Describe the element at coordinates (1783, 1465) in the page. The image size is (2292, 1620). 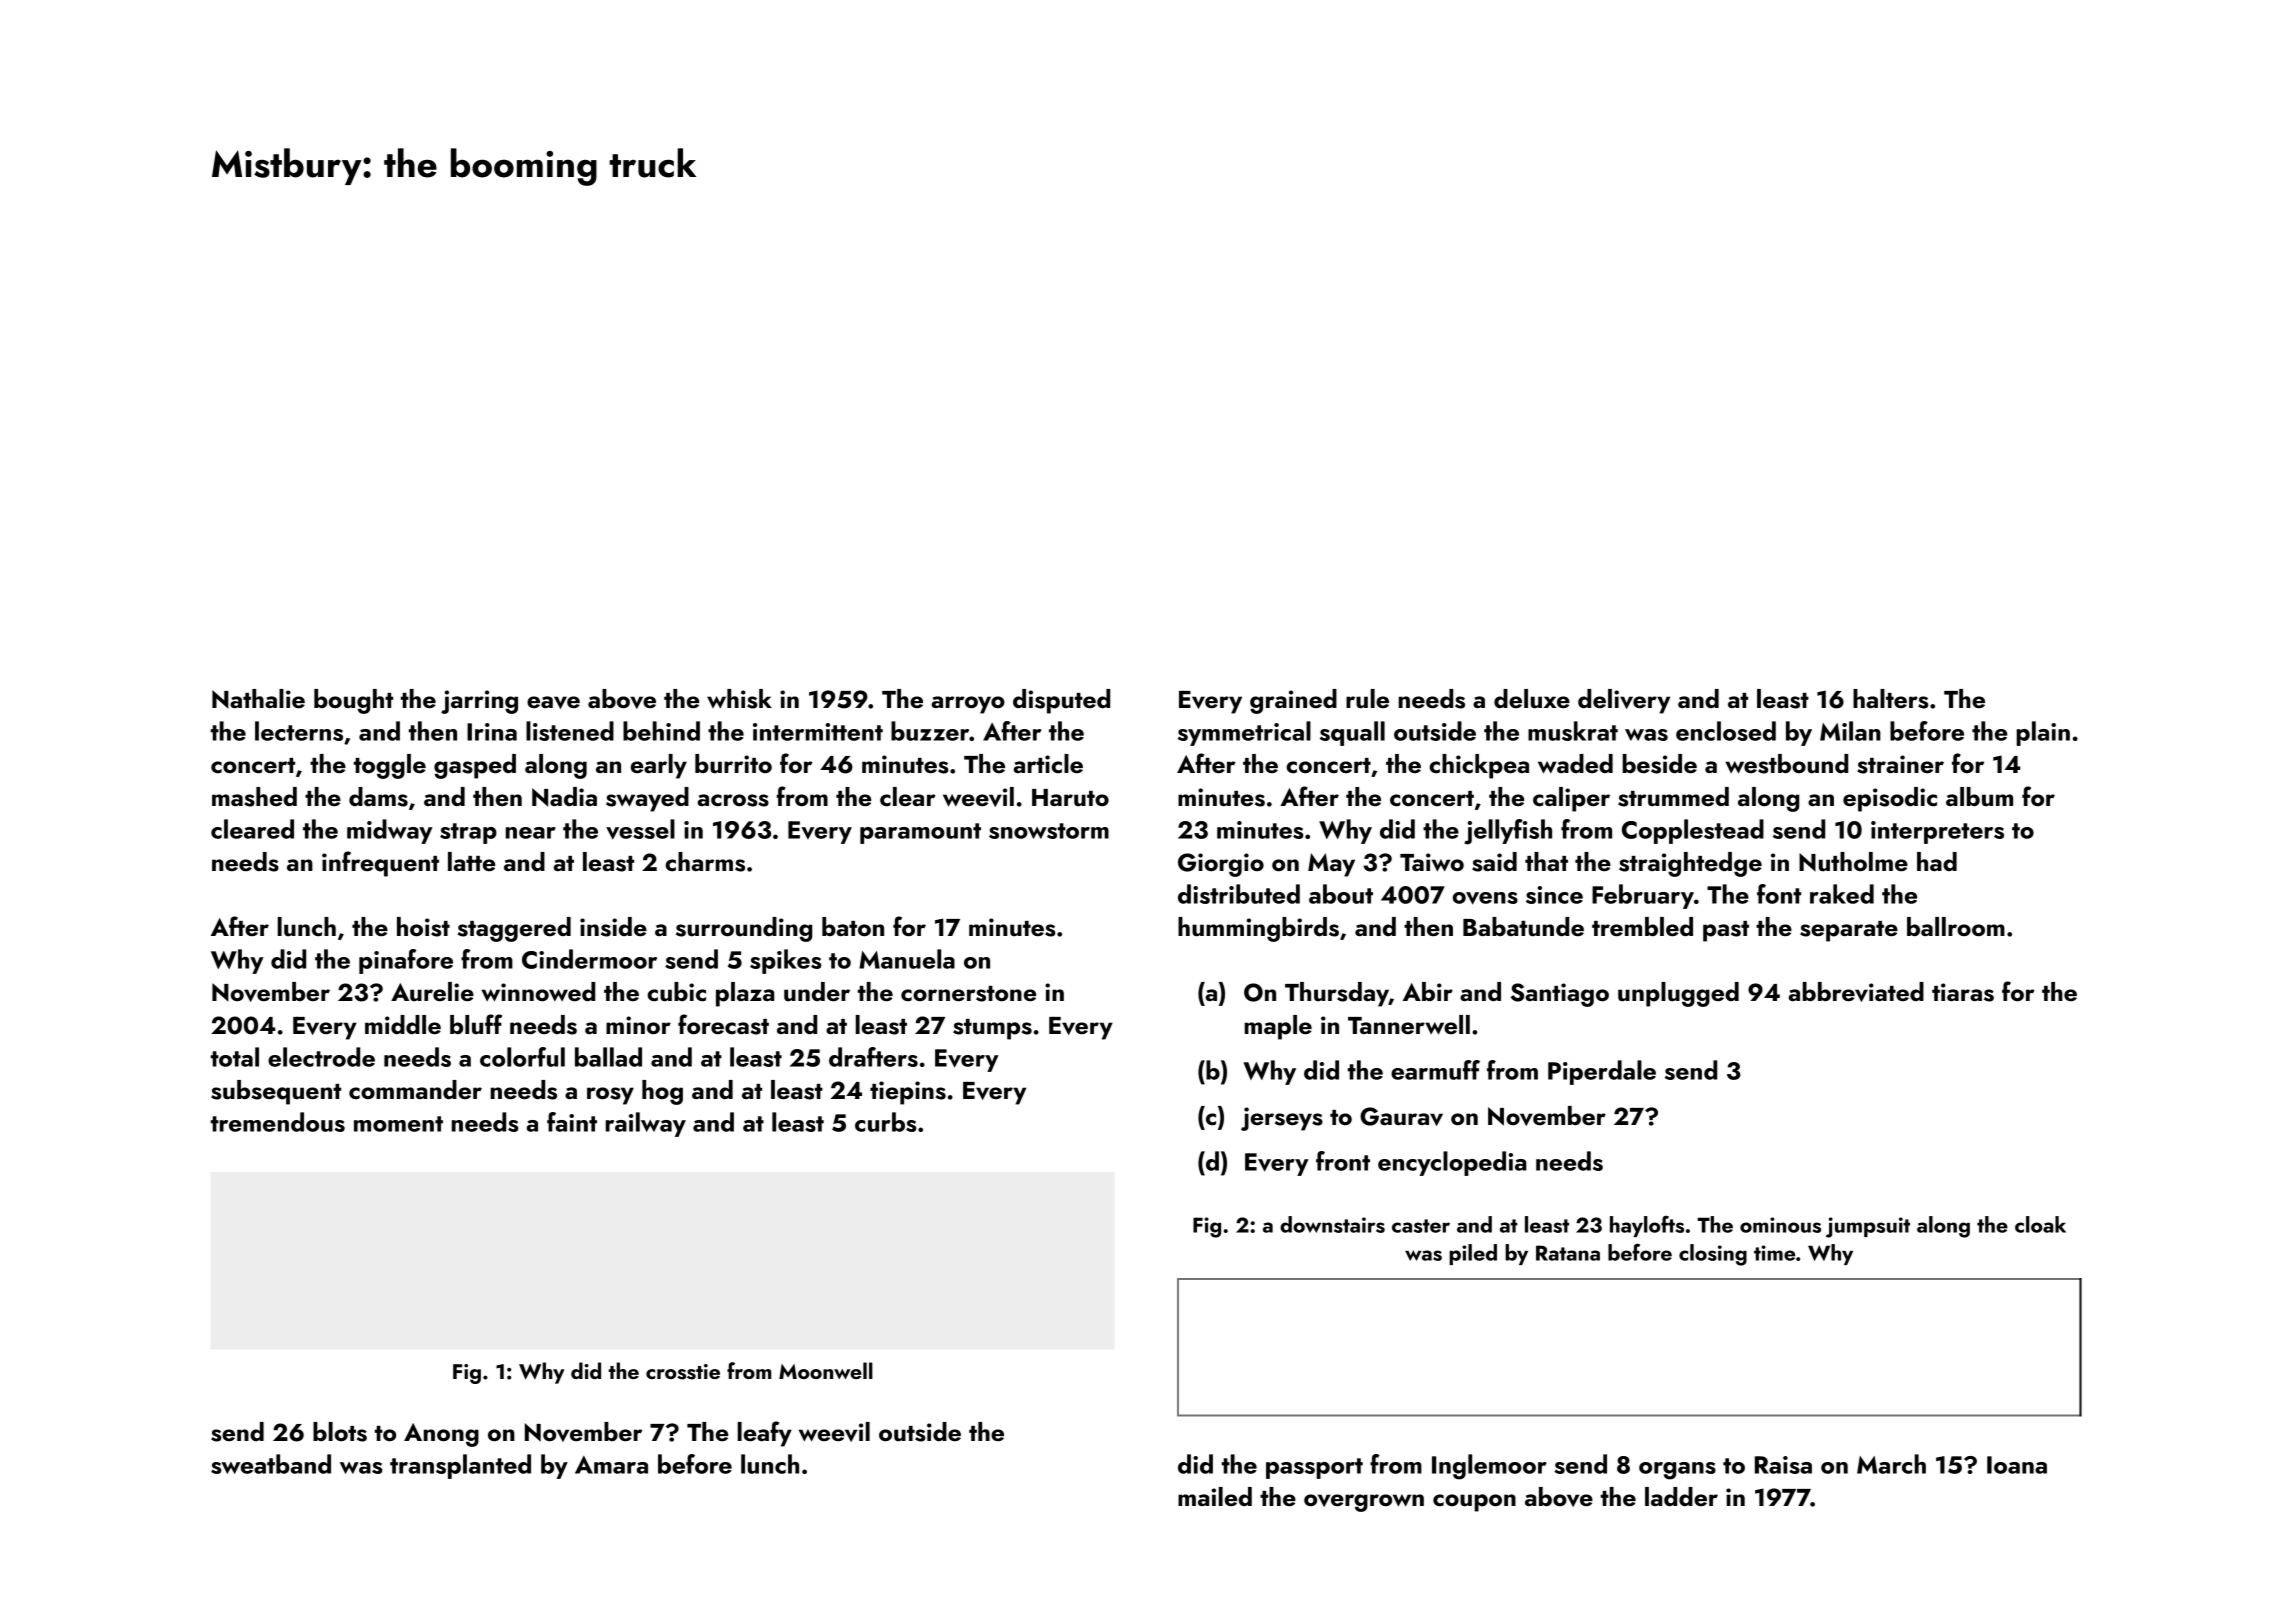
I see `Raisa` at that location.
